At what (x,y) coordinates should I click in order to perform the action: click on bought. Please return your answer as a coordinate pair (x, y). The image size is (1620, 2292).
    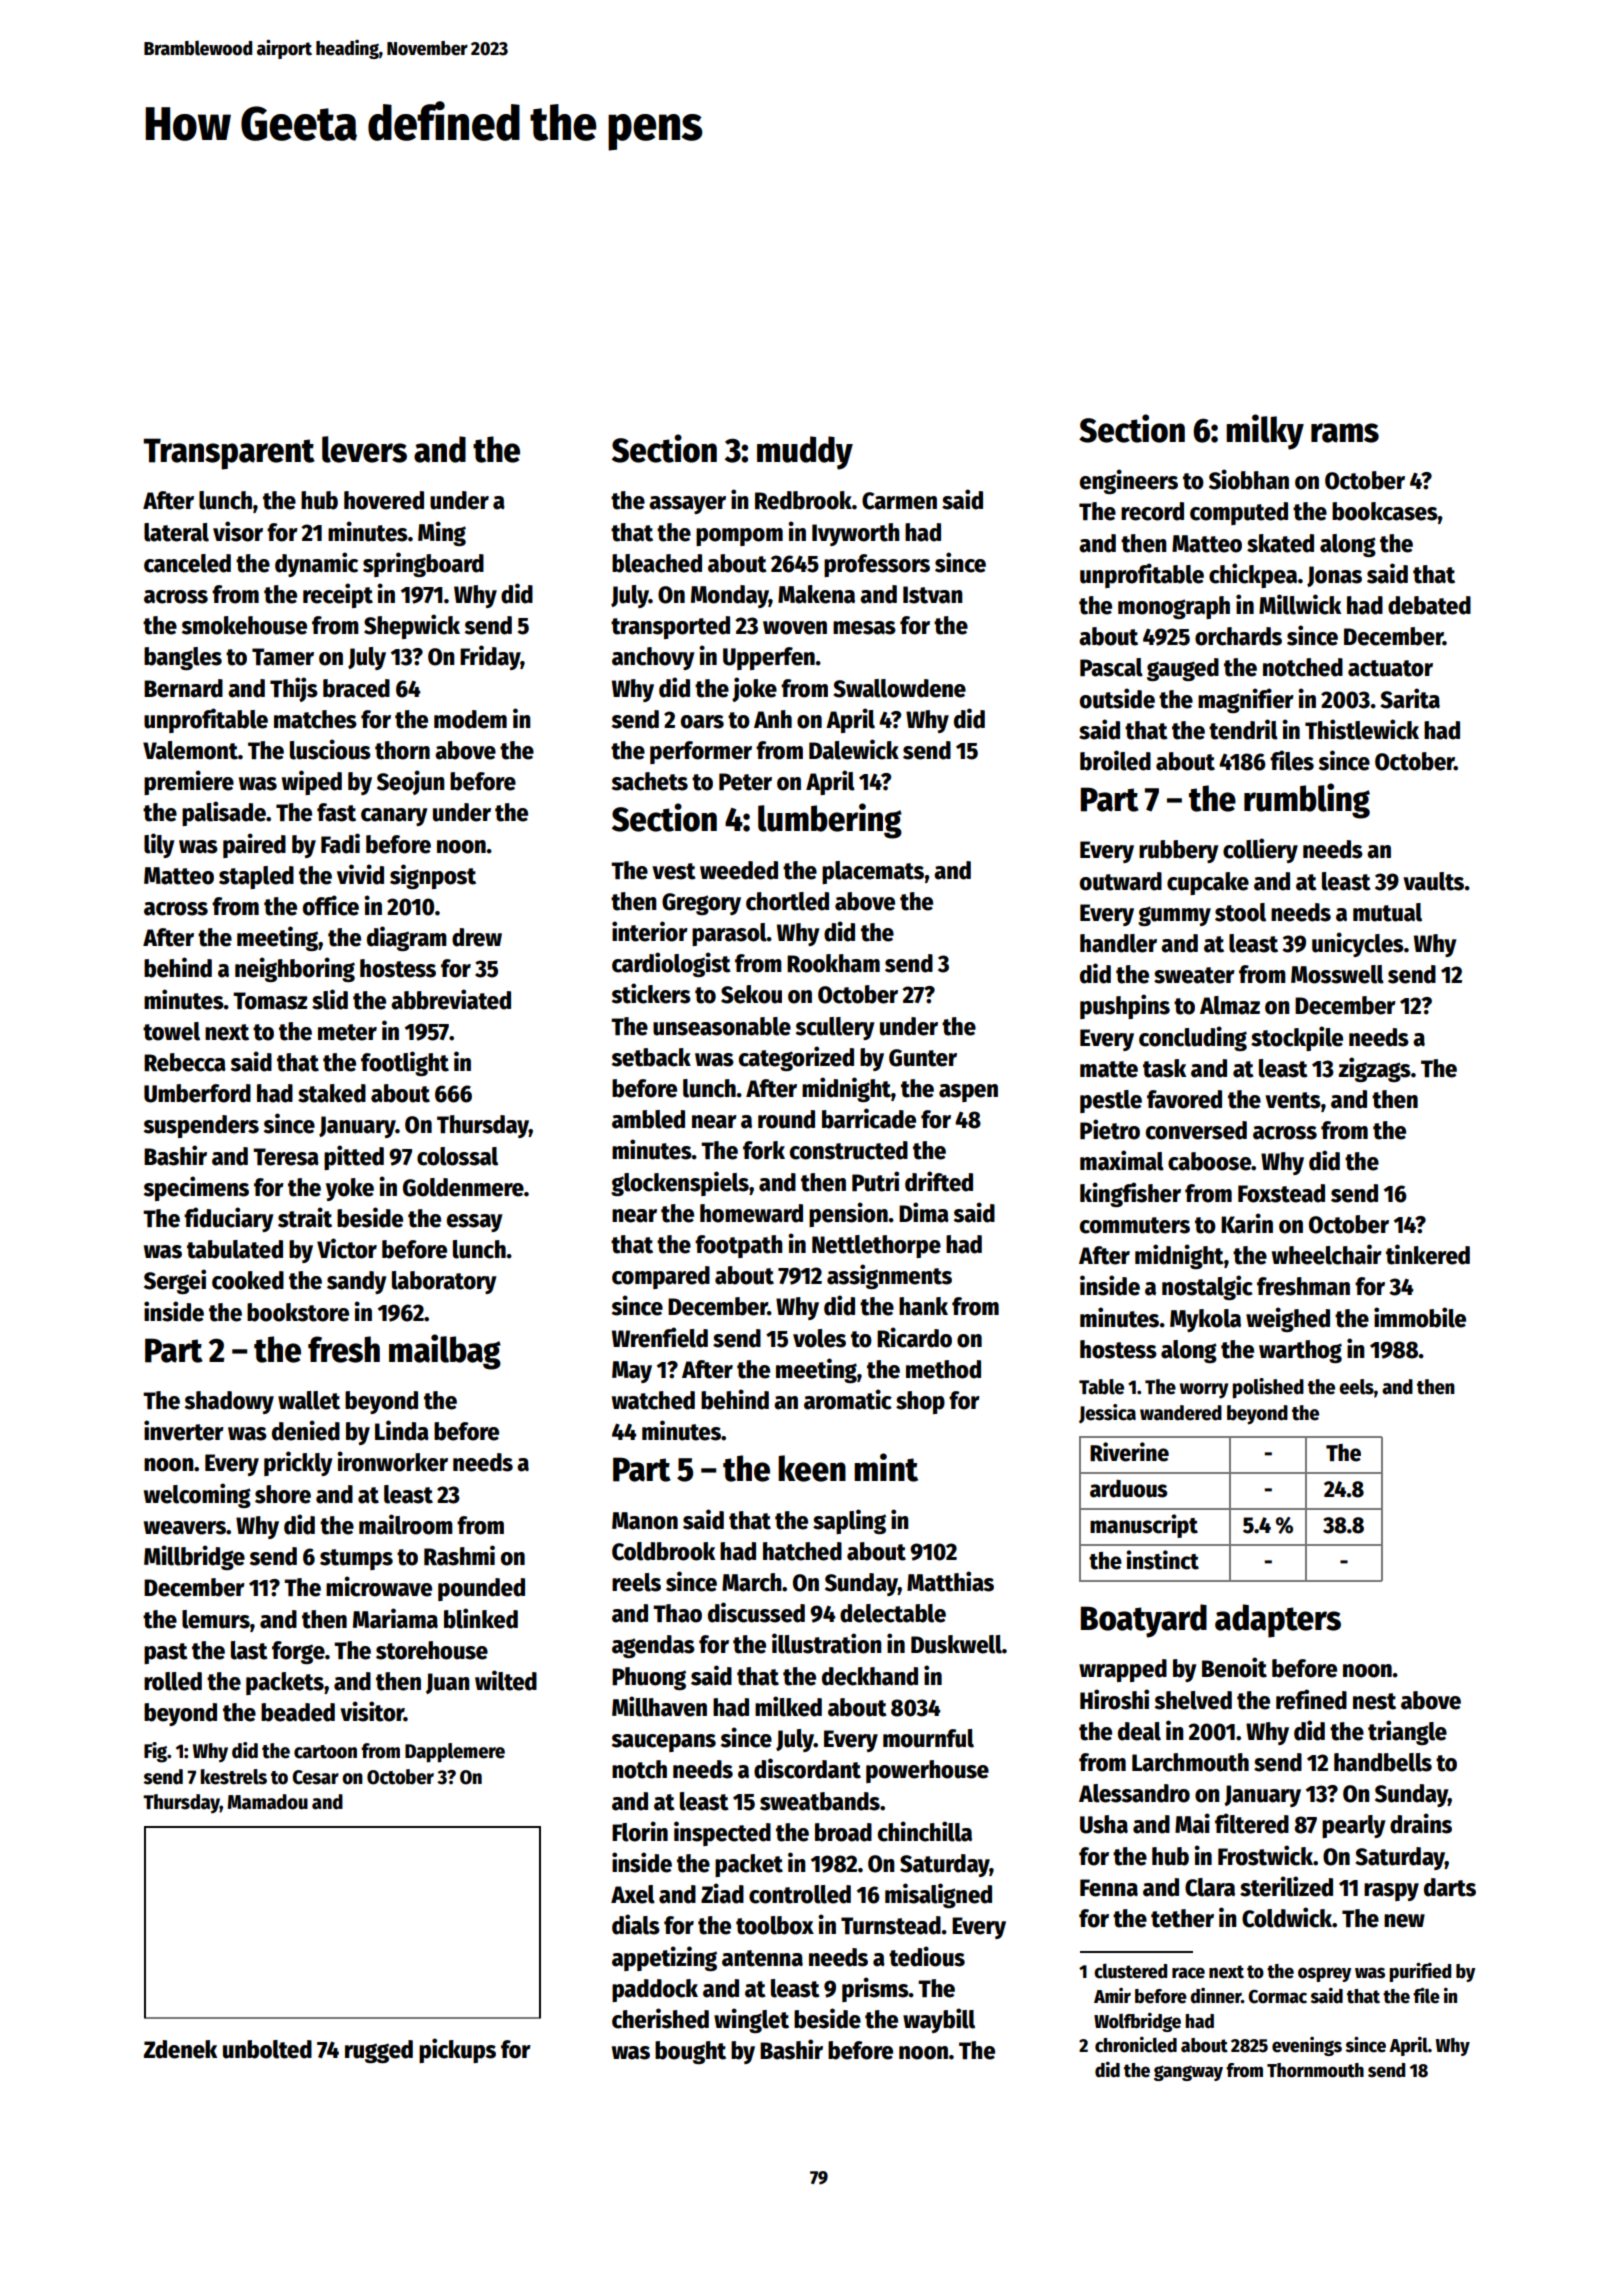
    Looking at the image, I should click on (690, 2052).
